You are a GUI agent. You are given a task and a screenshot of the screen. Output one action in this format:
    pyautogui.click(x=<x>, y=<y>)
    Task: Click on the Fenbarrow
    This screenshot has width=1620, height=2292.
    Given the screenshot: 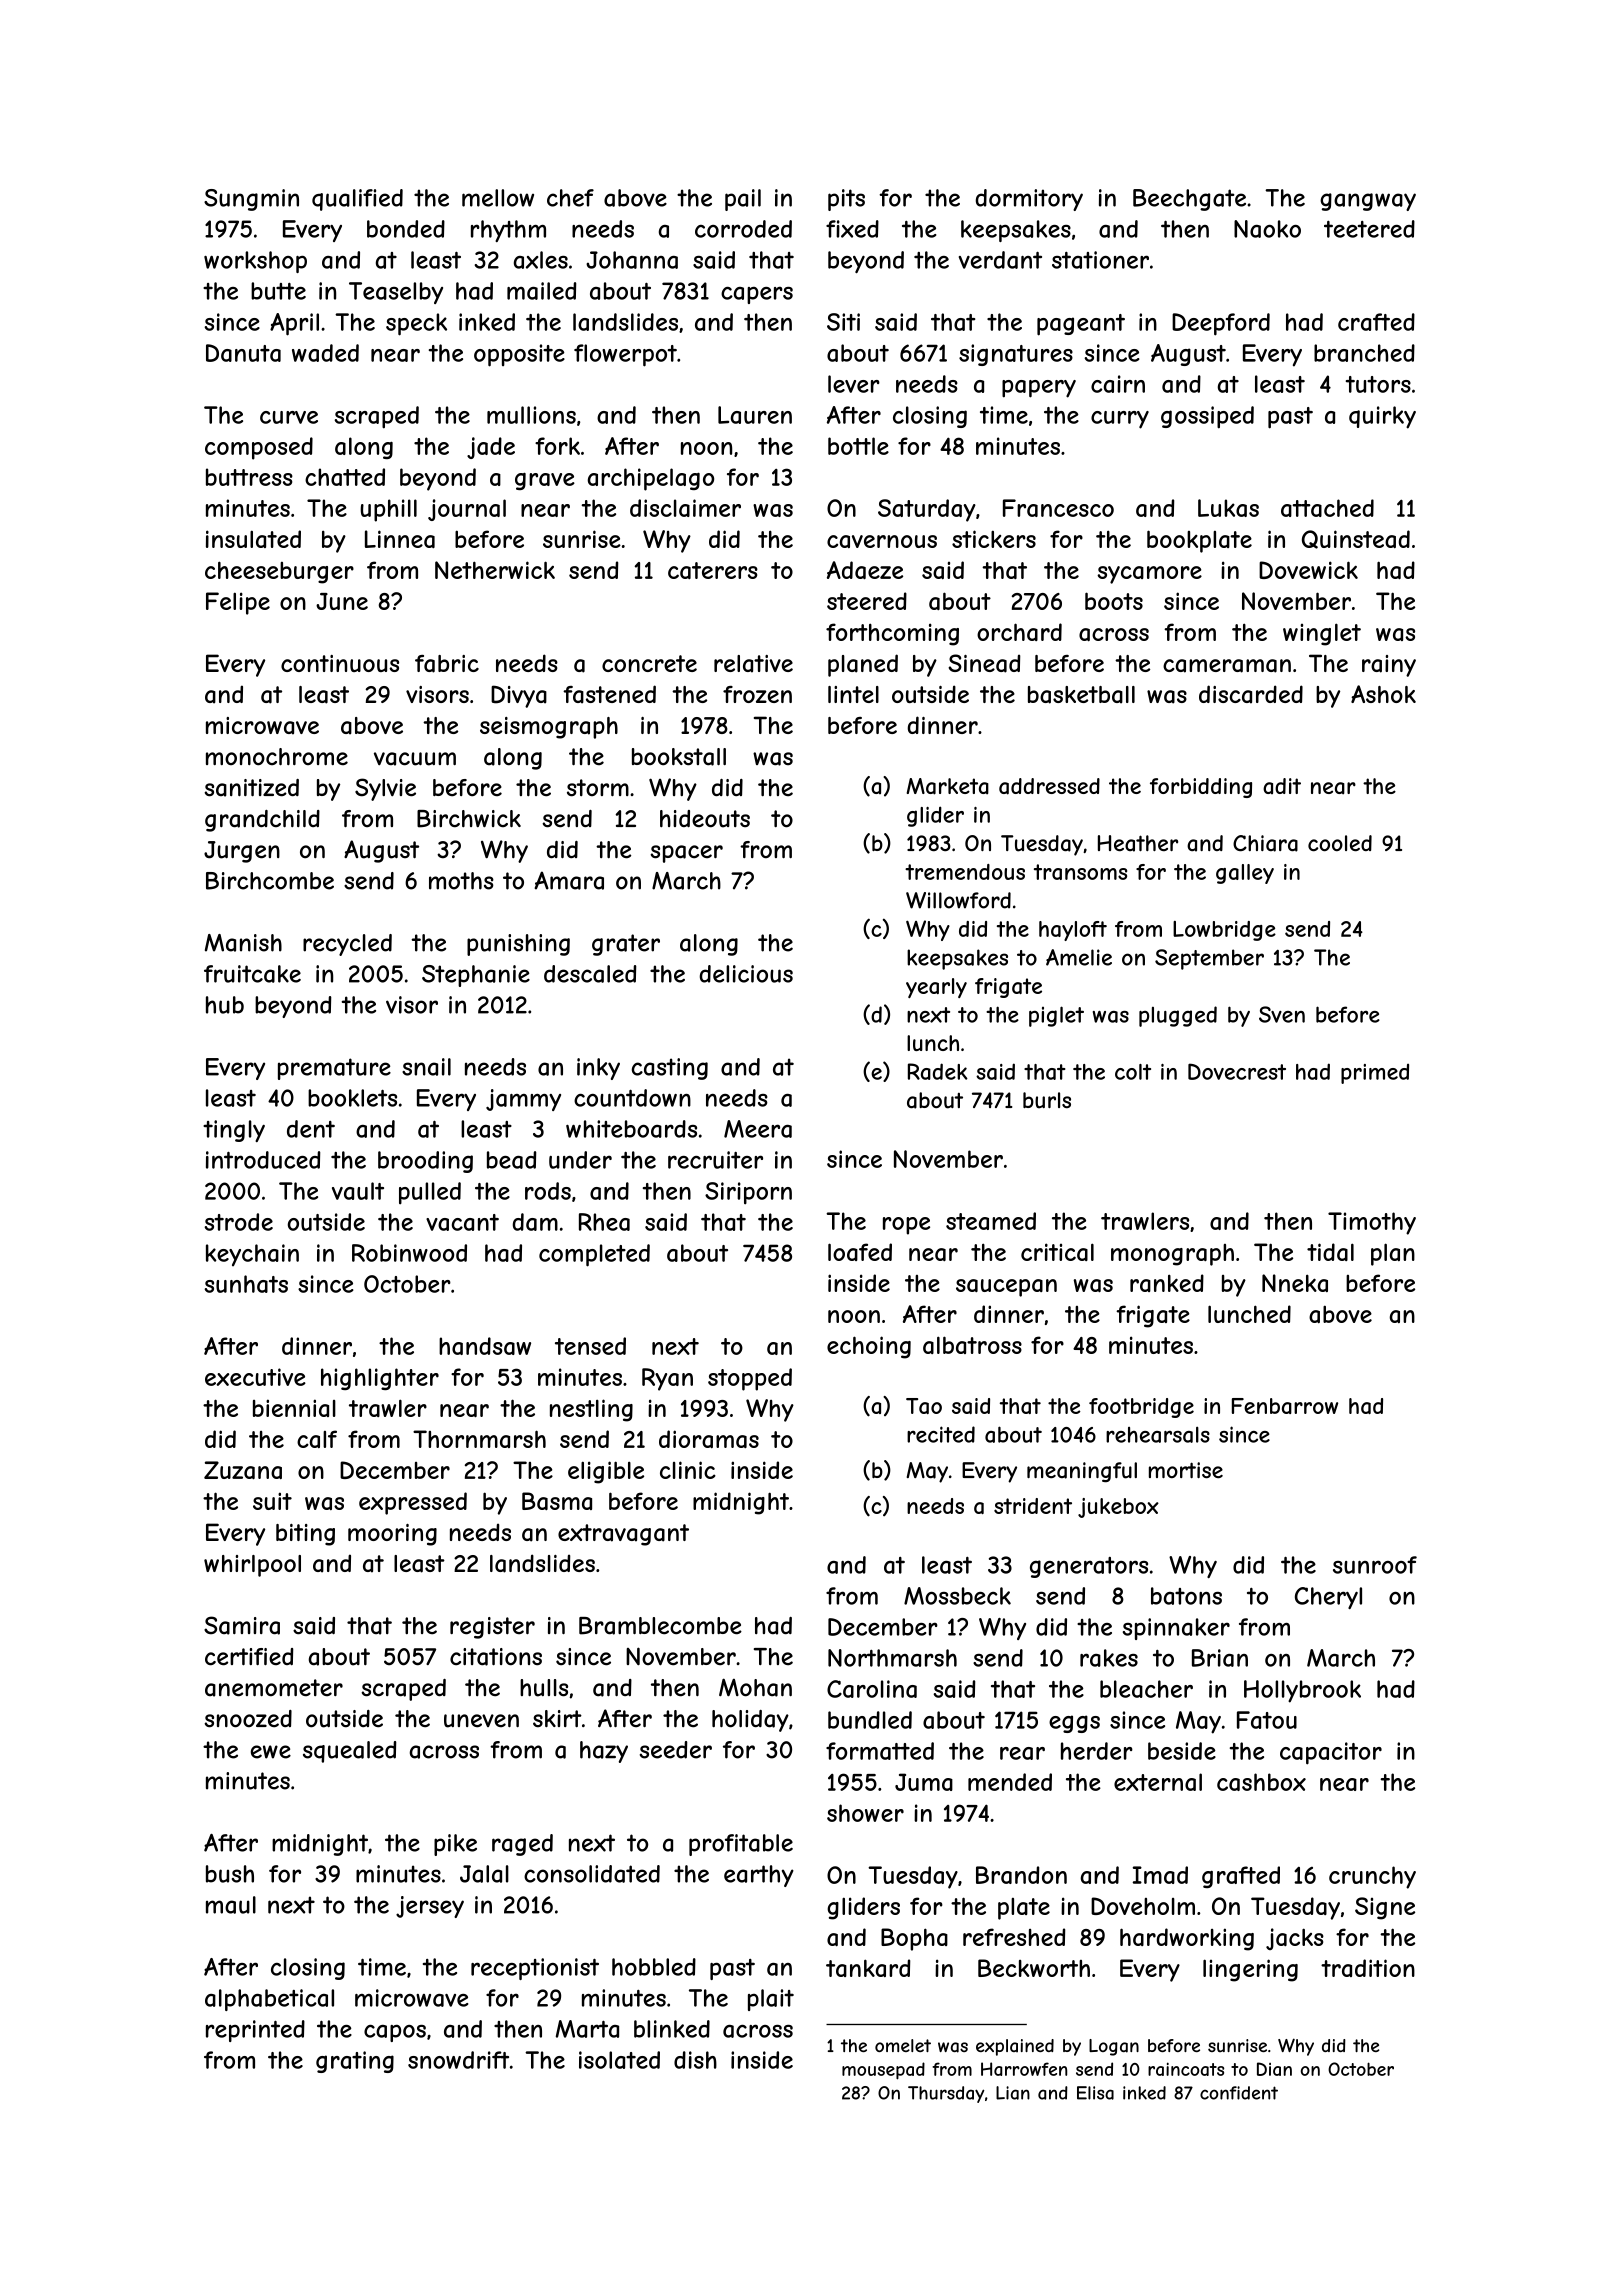 What is the action you would take?
    pyautogui.click(x=1285, y=1406)
